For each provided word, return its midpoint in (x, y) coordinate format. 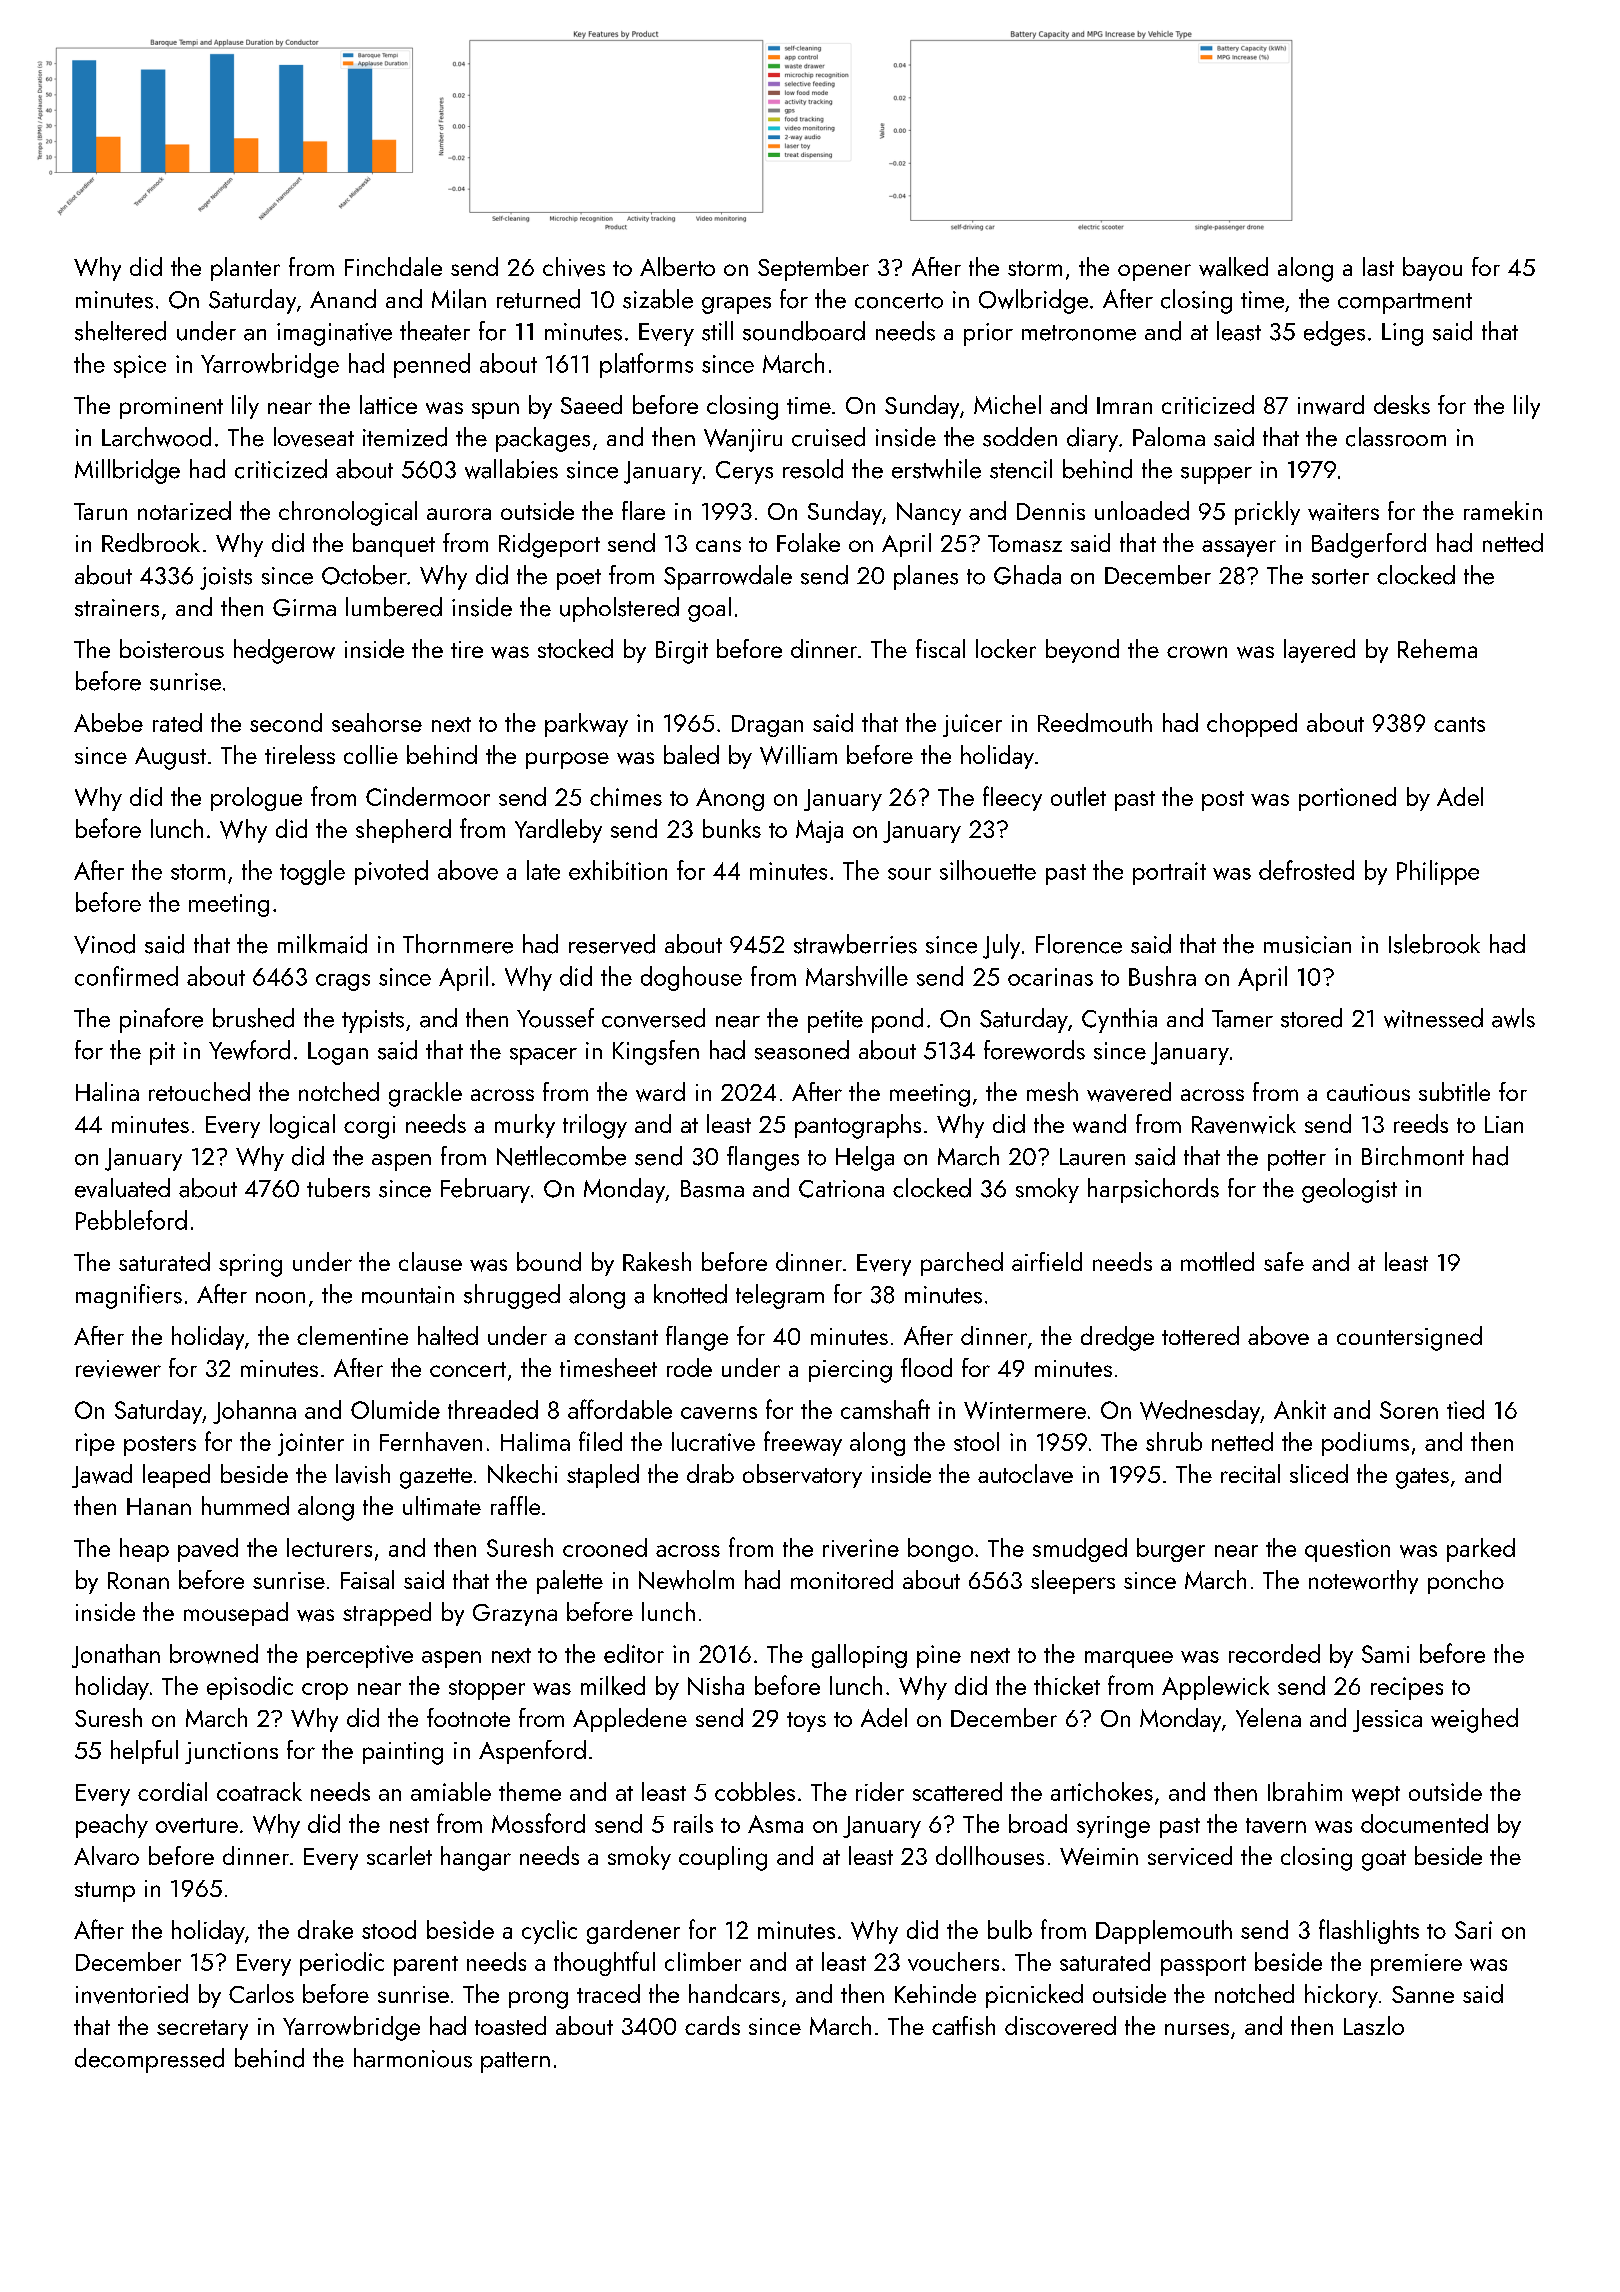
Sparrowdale (728, 577)
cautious (1368, 1092)
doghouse (691, 978)
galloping (859, 1656)
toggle (312, 872)
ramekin (1503, 510)
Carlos (261, 1993)
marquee (1129, 1659)
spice (140, 366)
